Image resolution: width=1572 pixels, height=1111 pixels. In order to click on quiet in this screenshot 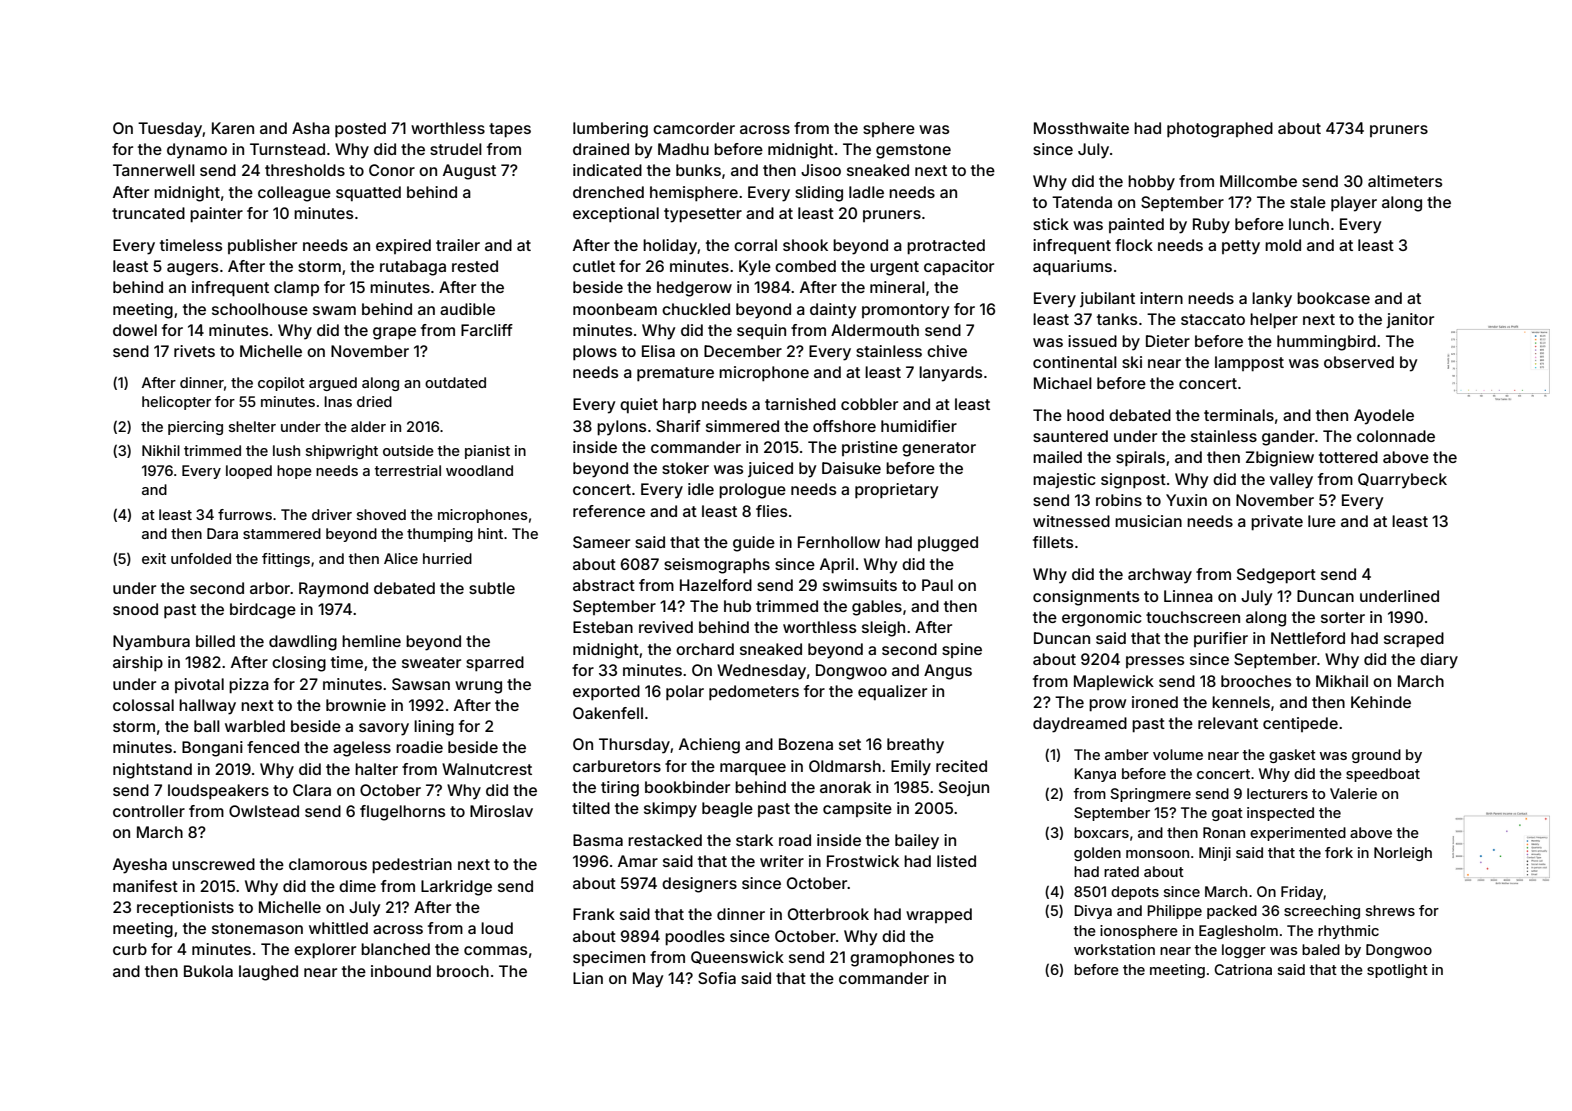, I will do `click(639, 405)`.
